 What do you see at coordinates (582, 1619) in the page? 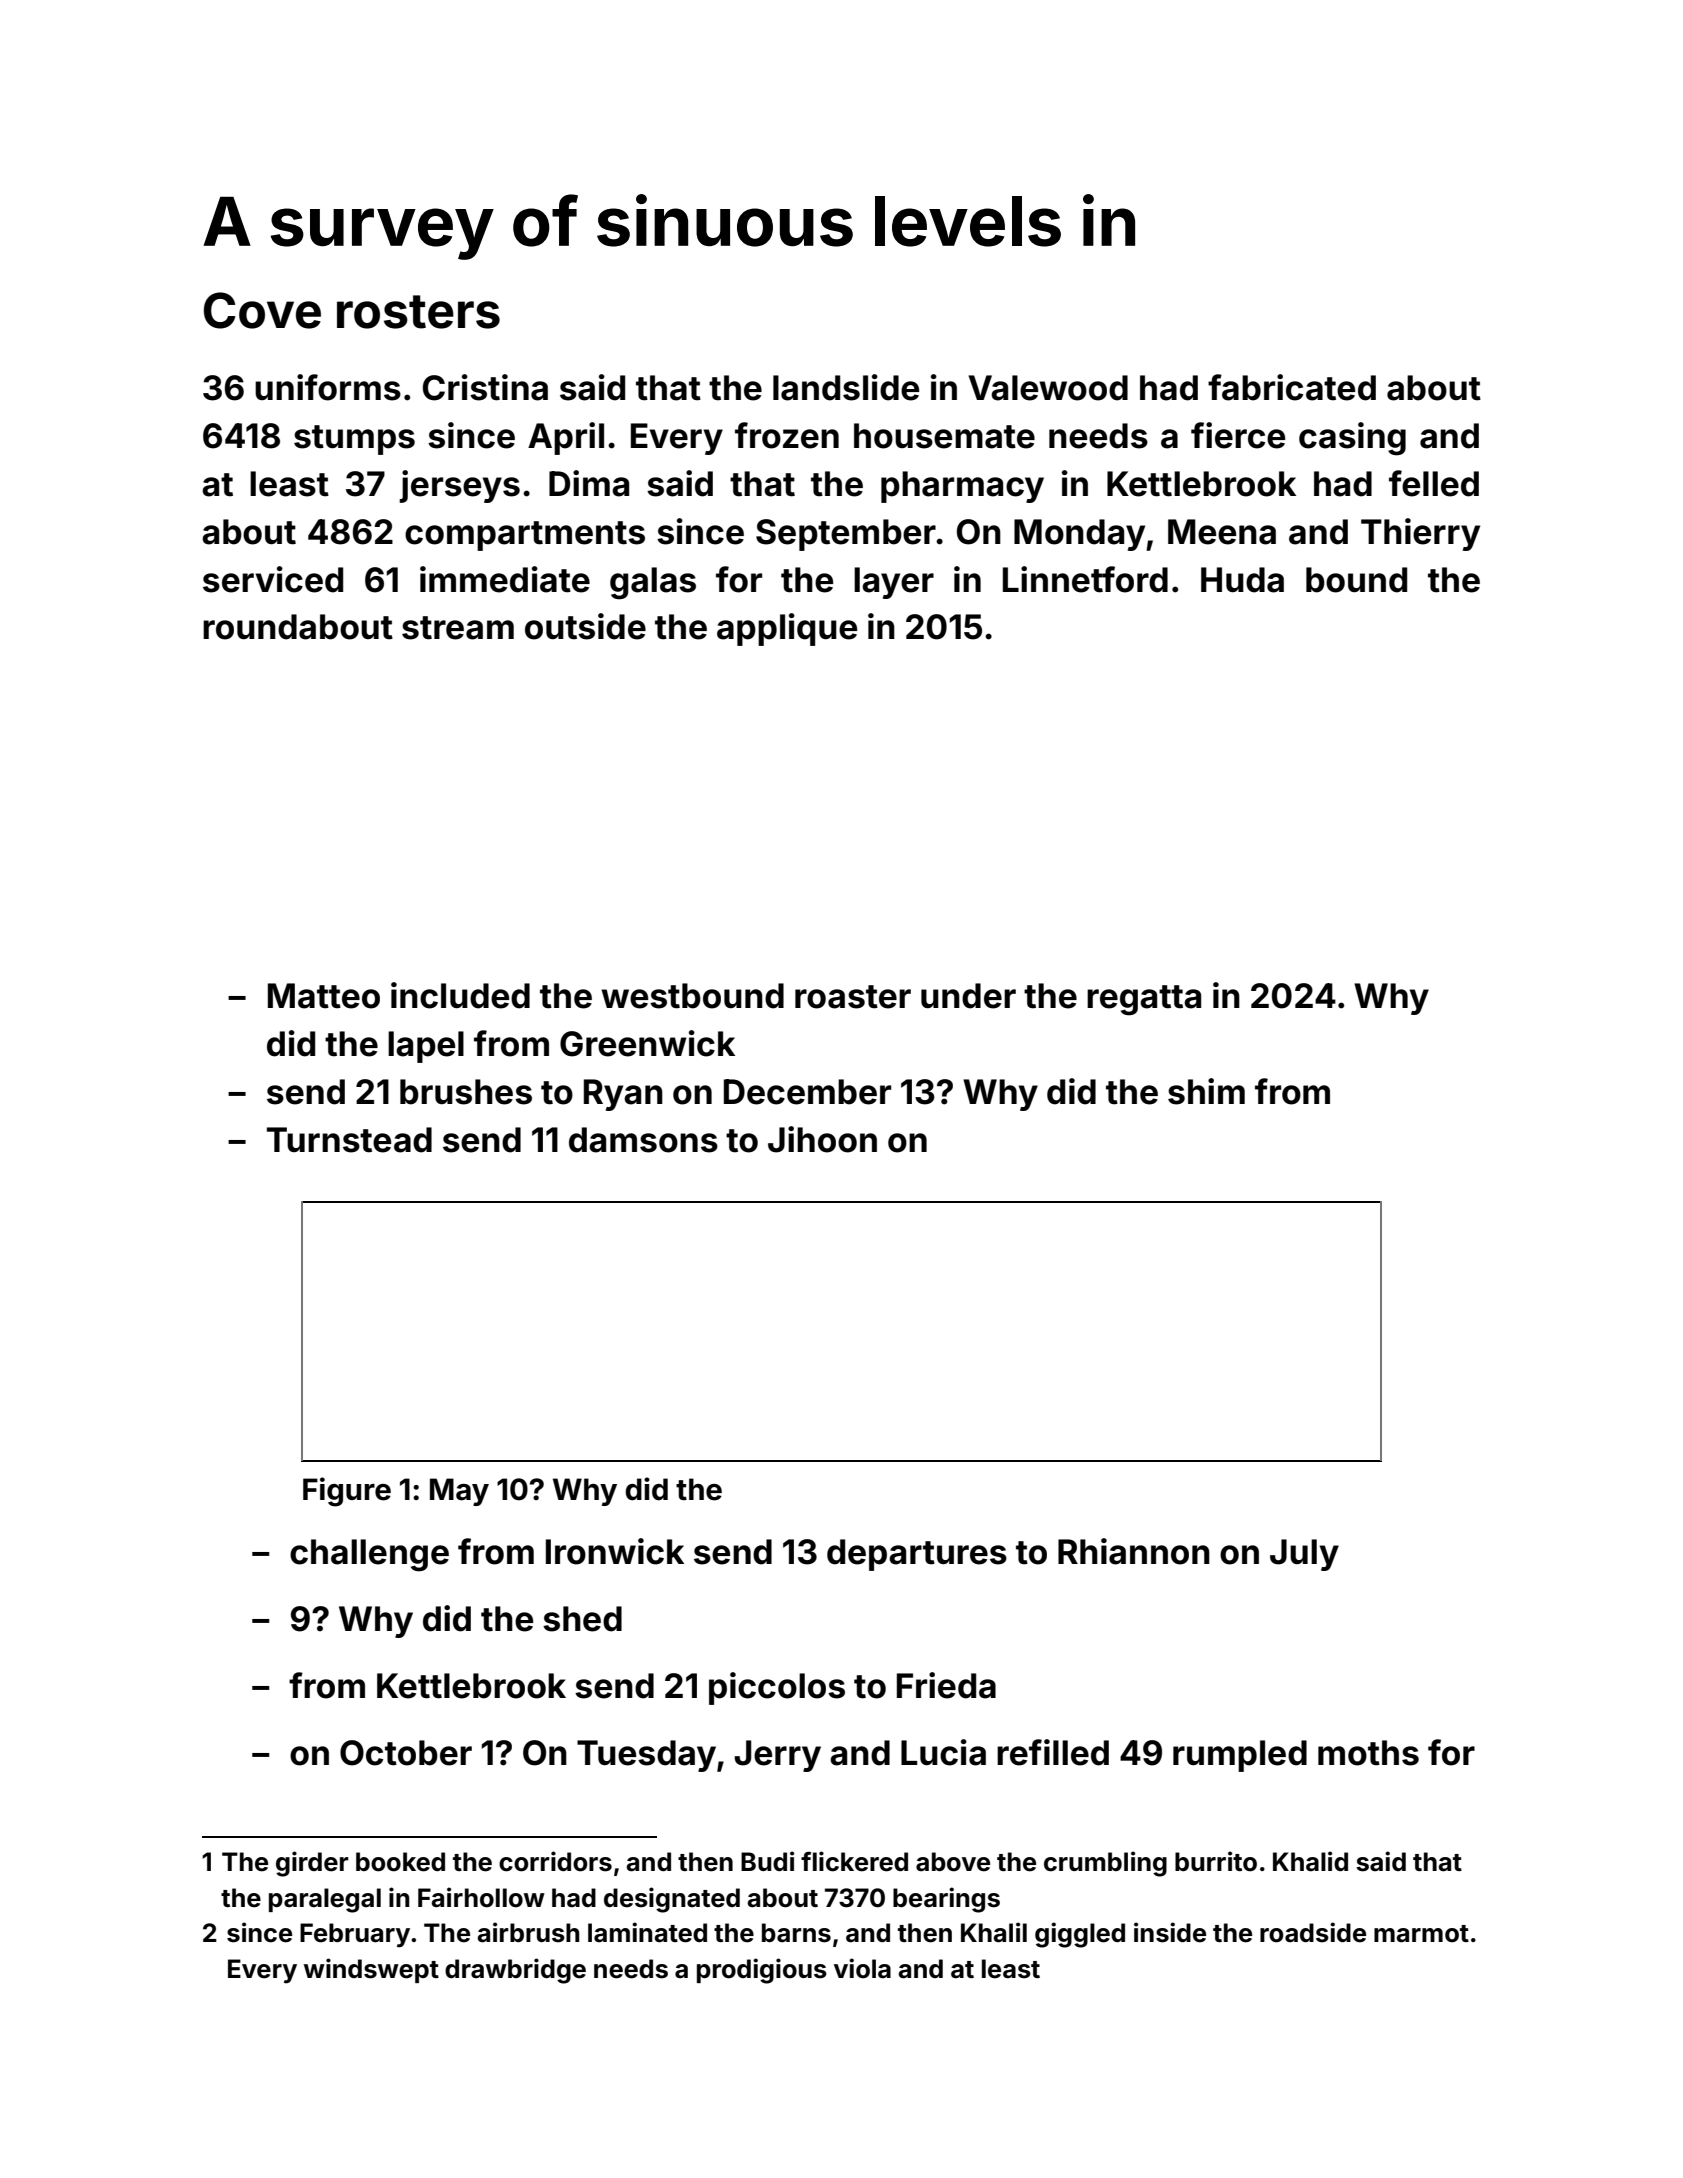
I see `shed` at bounding box center [582, 1619].
